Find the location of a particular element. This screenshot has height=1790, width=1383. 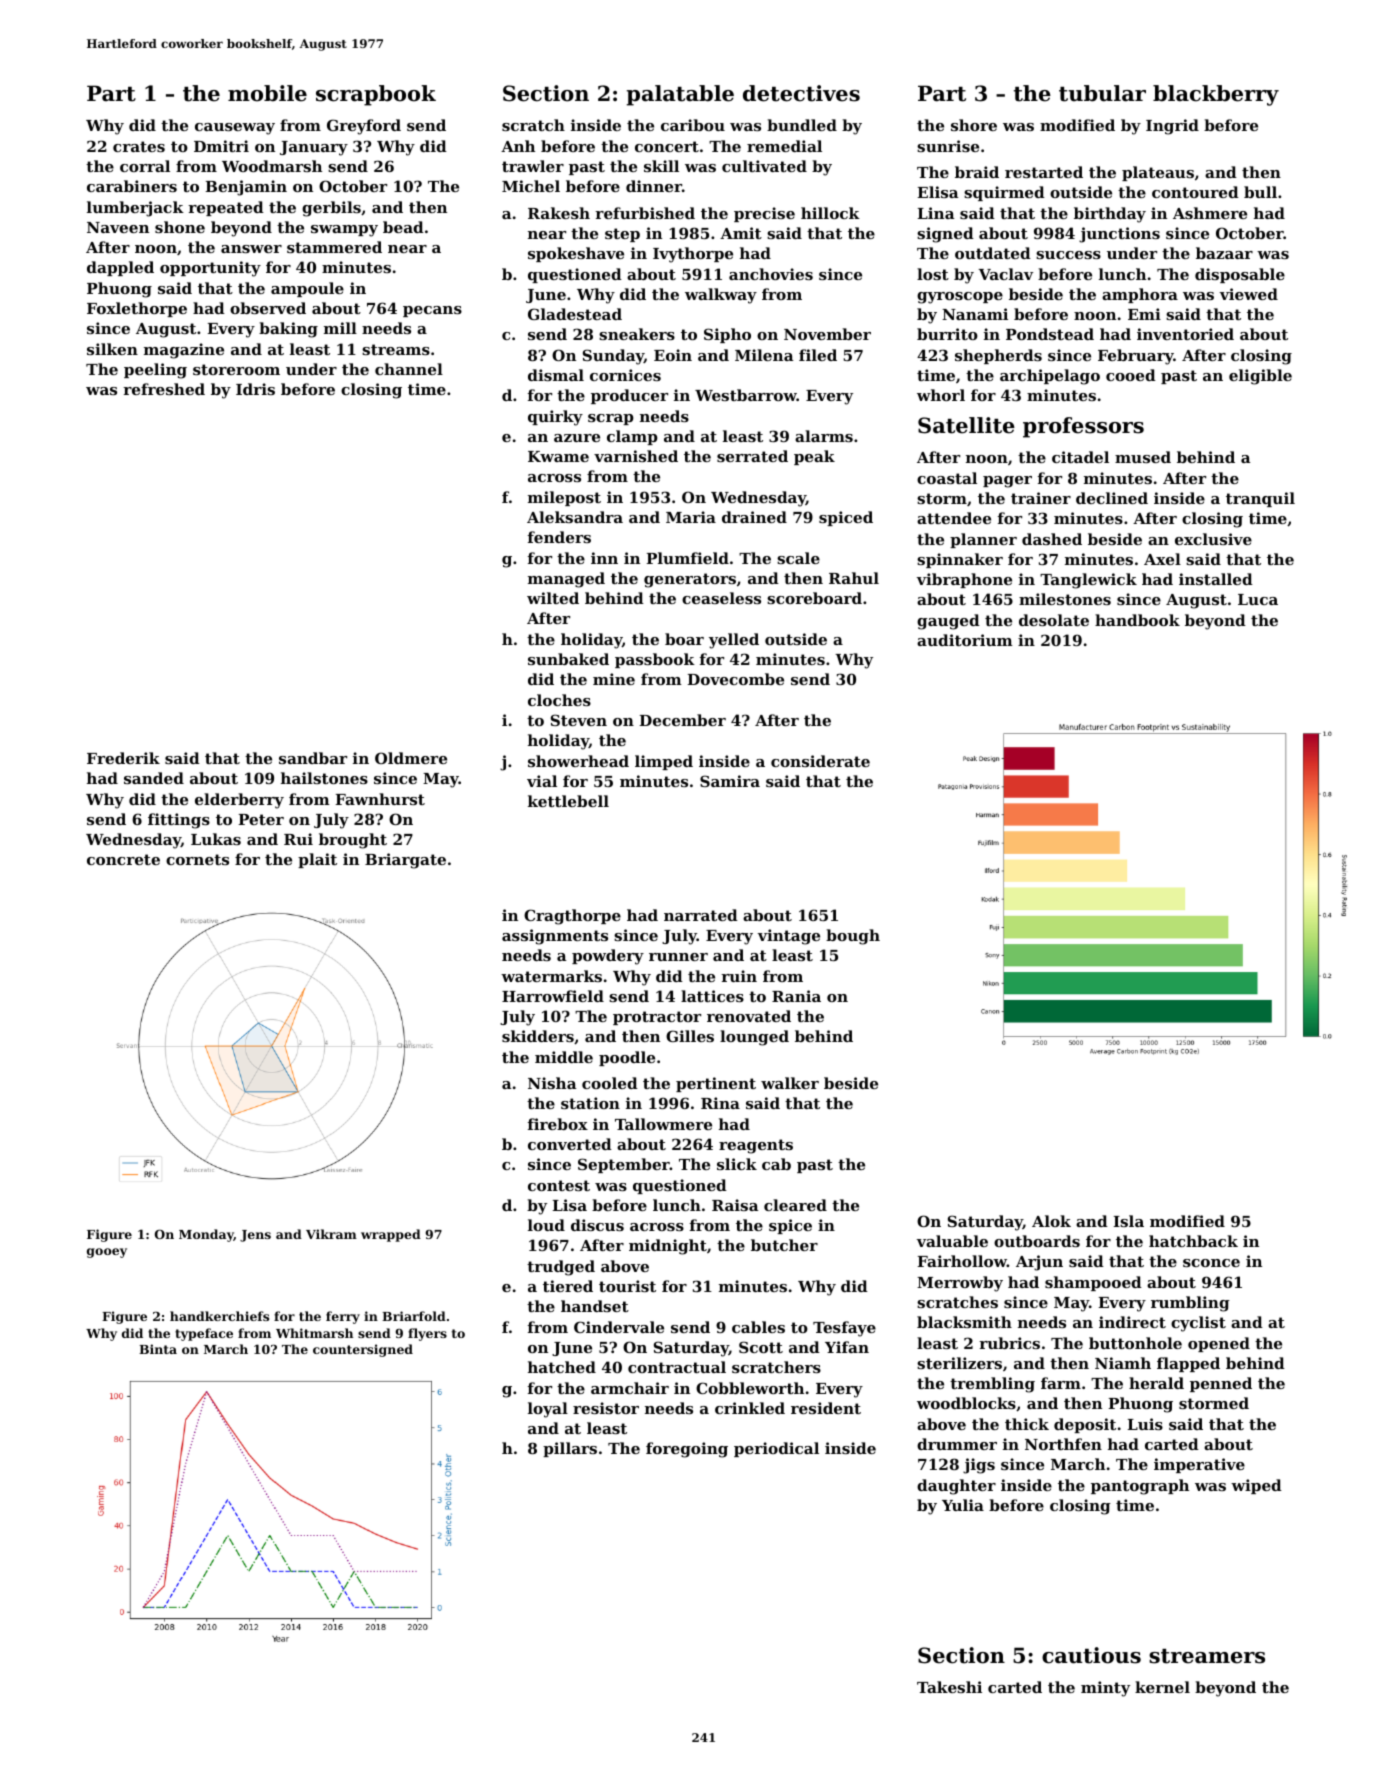

Binta is located at coordinates (158, 1349).
